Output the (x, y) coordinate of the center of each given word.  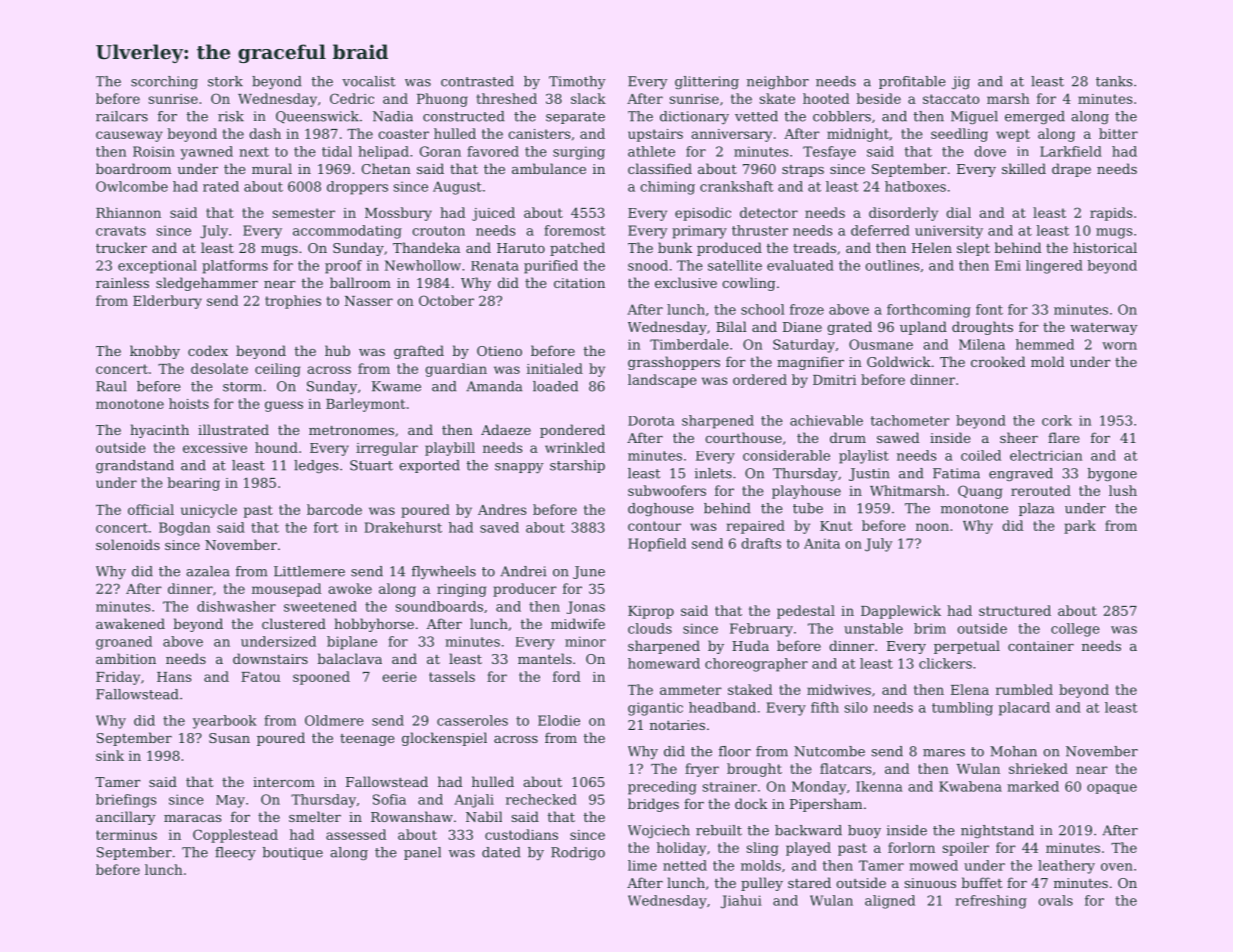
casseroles (472, 720)
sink (110, 755)
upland (923, 328)
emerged (1035, 118)
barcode (334, 509)
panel (422, 853)
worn (1119, 346)
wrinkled (575, 447)
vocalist (368, 81)
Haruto (521, 248)
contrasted (477, 81)
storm (242, 387)
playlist (864, 457)
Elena (970, 689)
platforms (235, 267)
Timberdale (689, 344)
